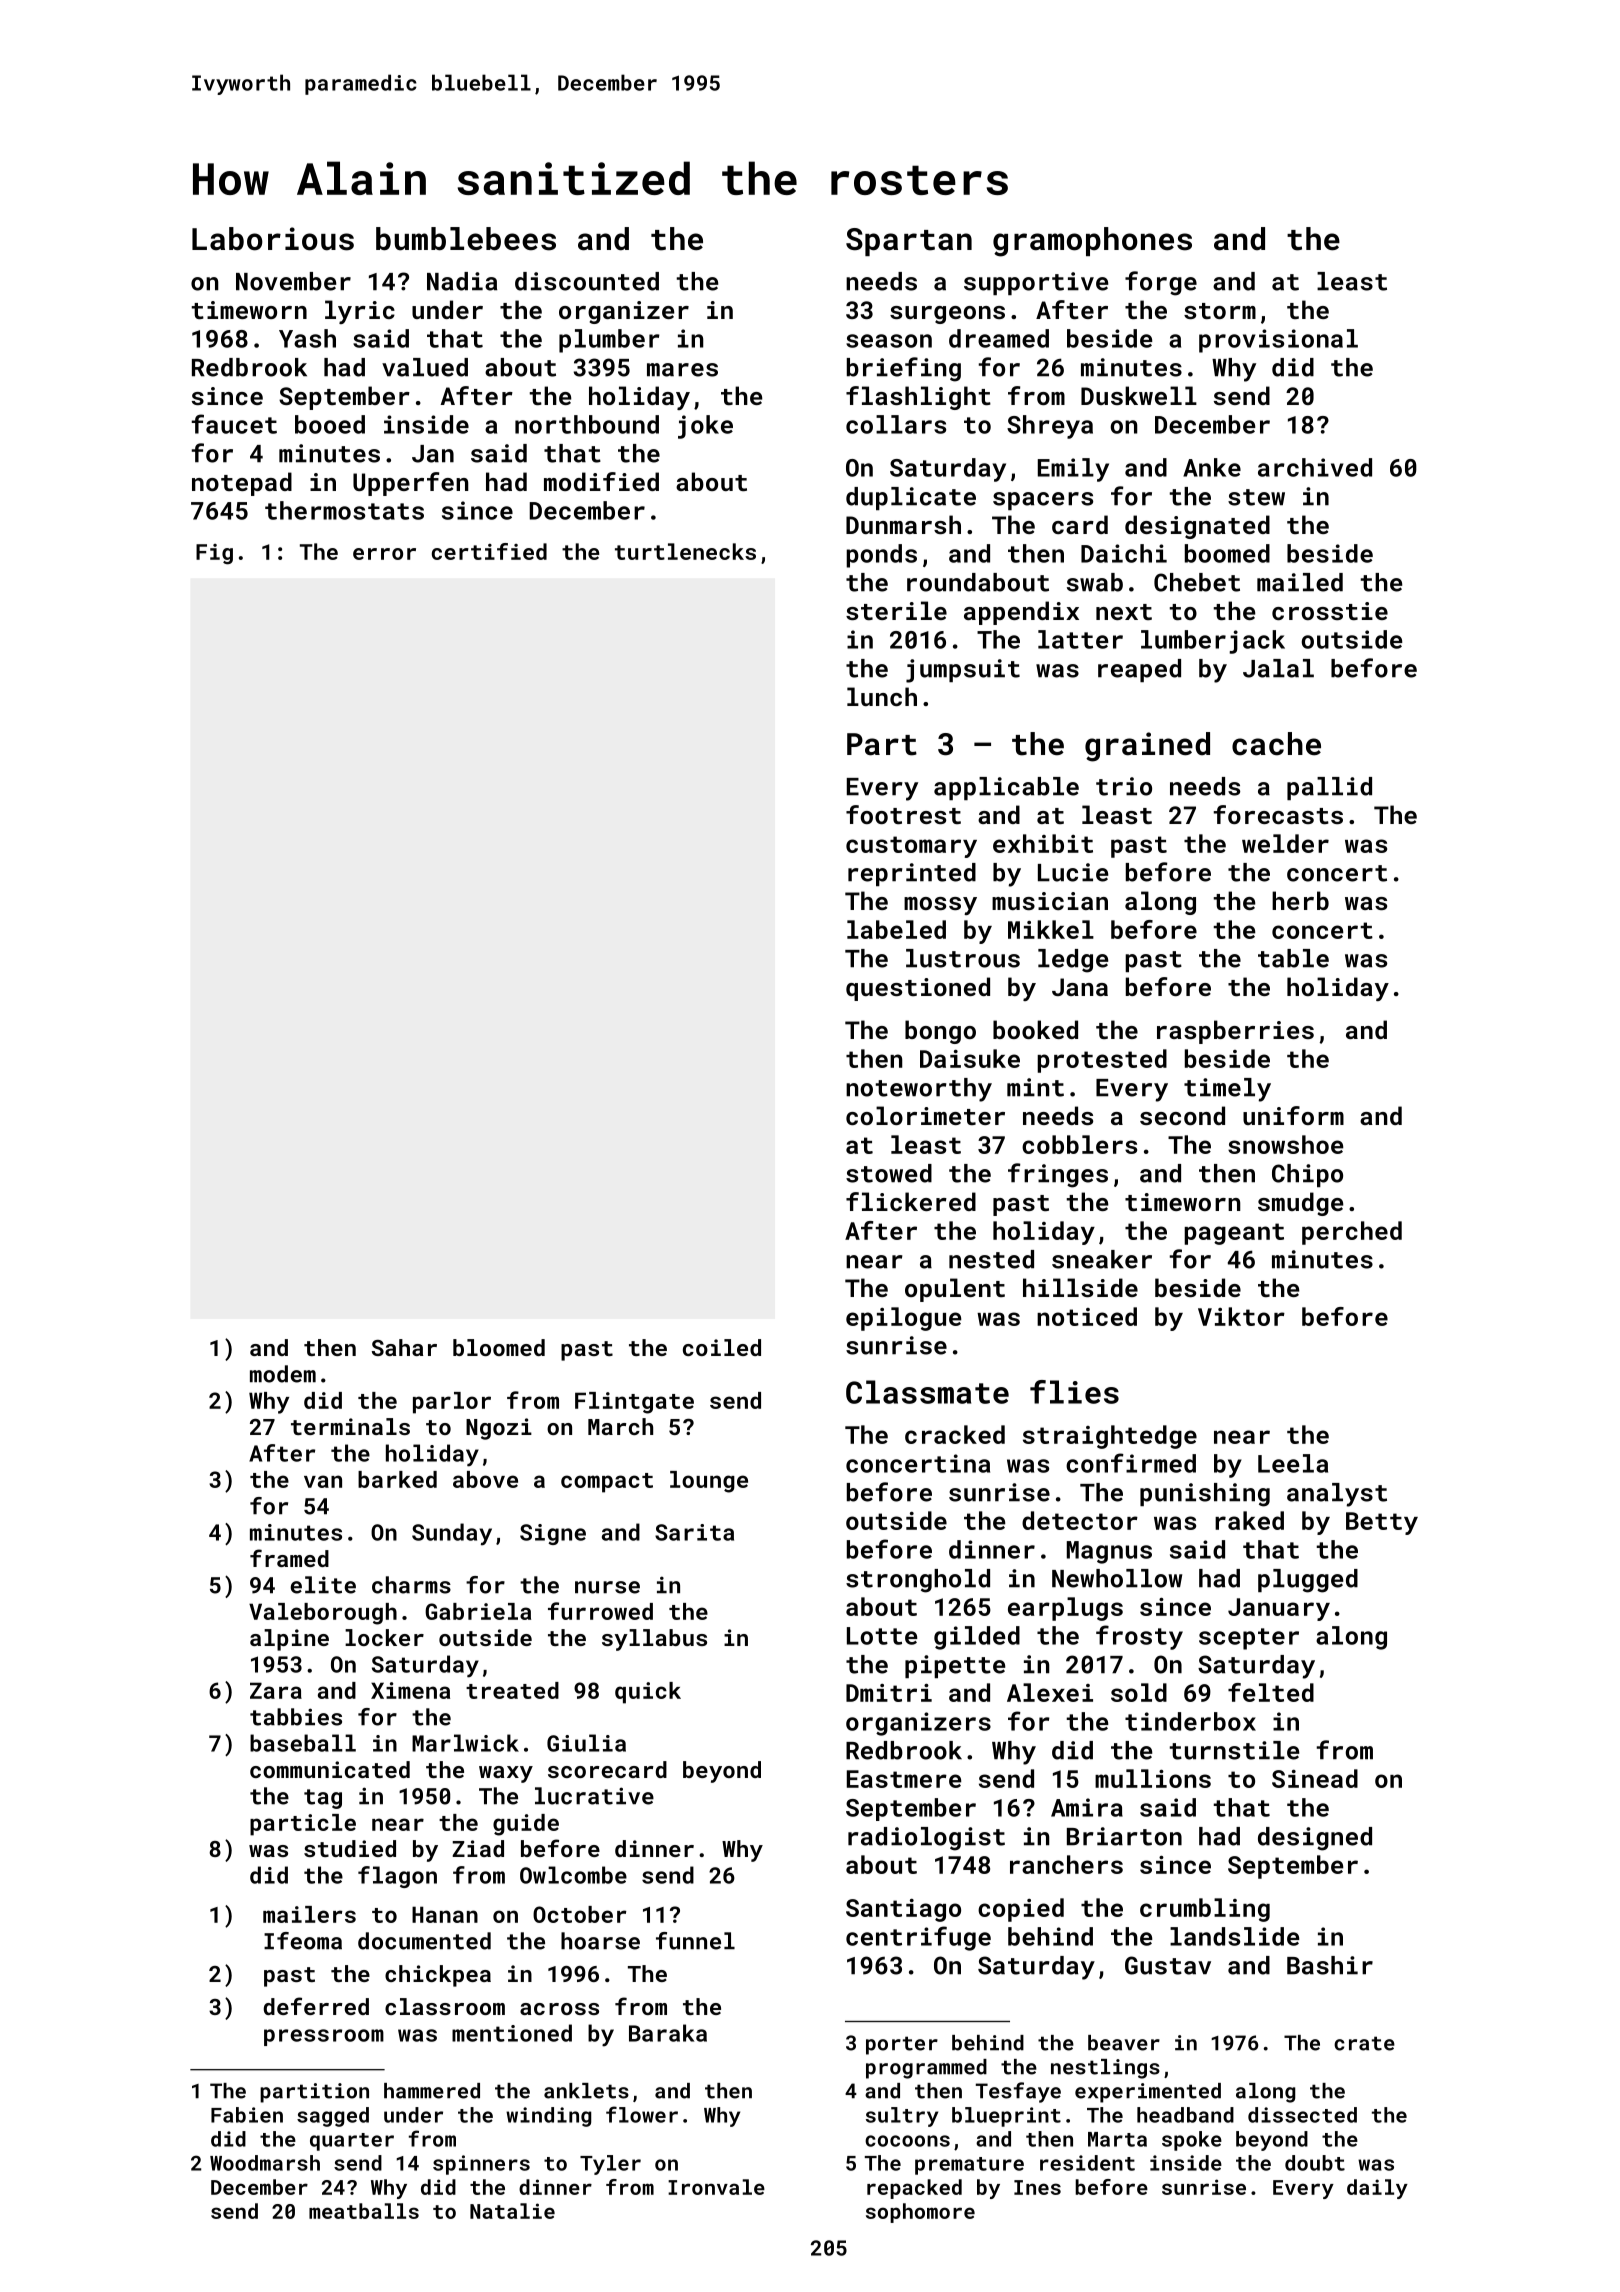 Image resolution: width=1620 pixels, height=2292 pixels. Describe the element at coordinates (955, 1434) in the screenshot. I see `cracked` at that location.
